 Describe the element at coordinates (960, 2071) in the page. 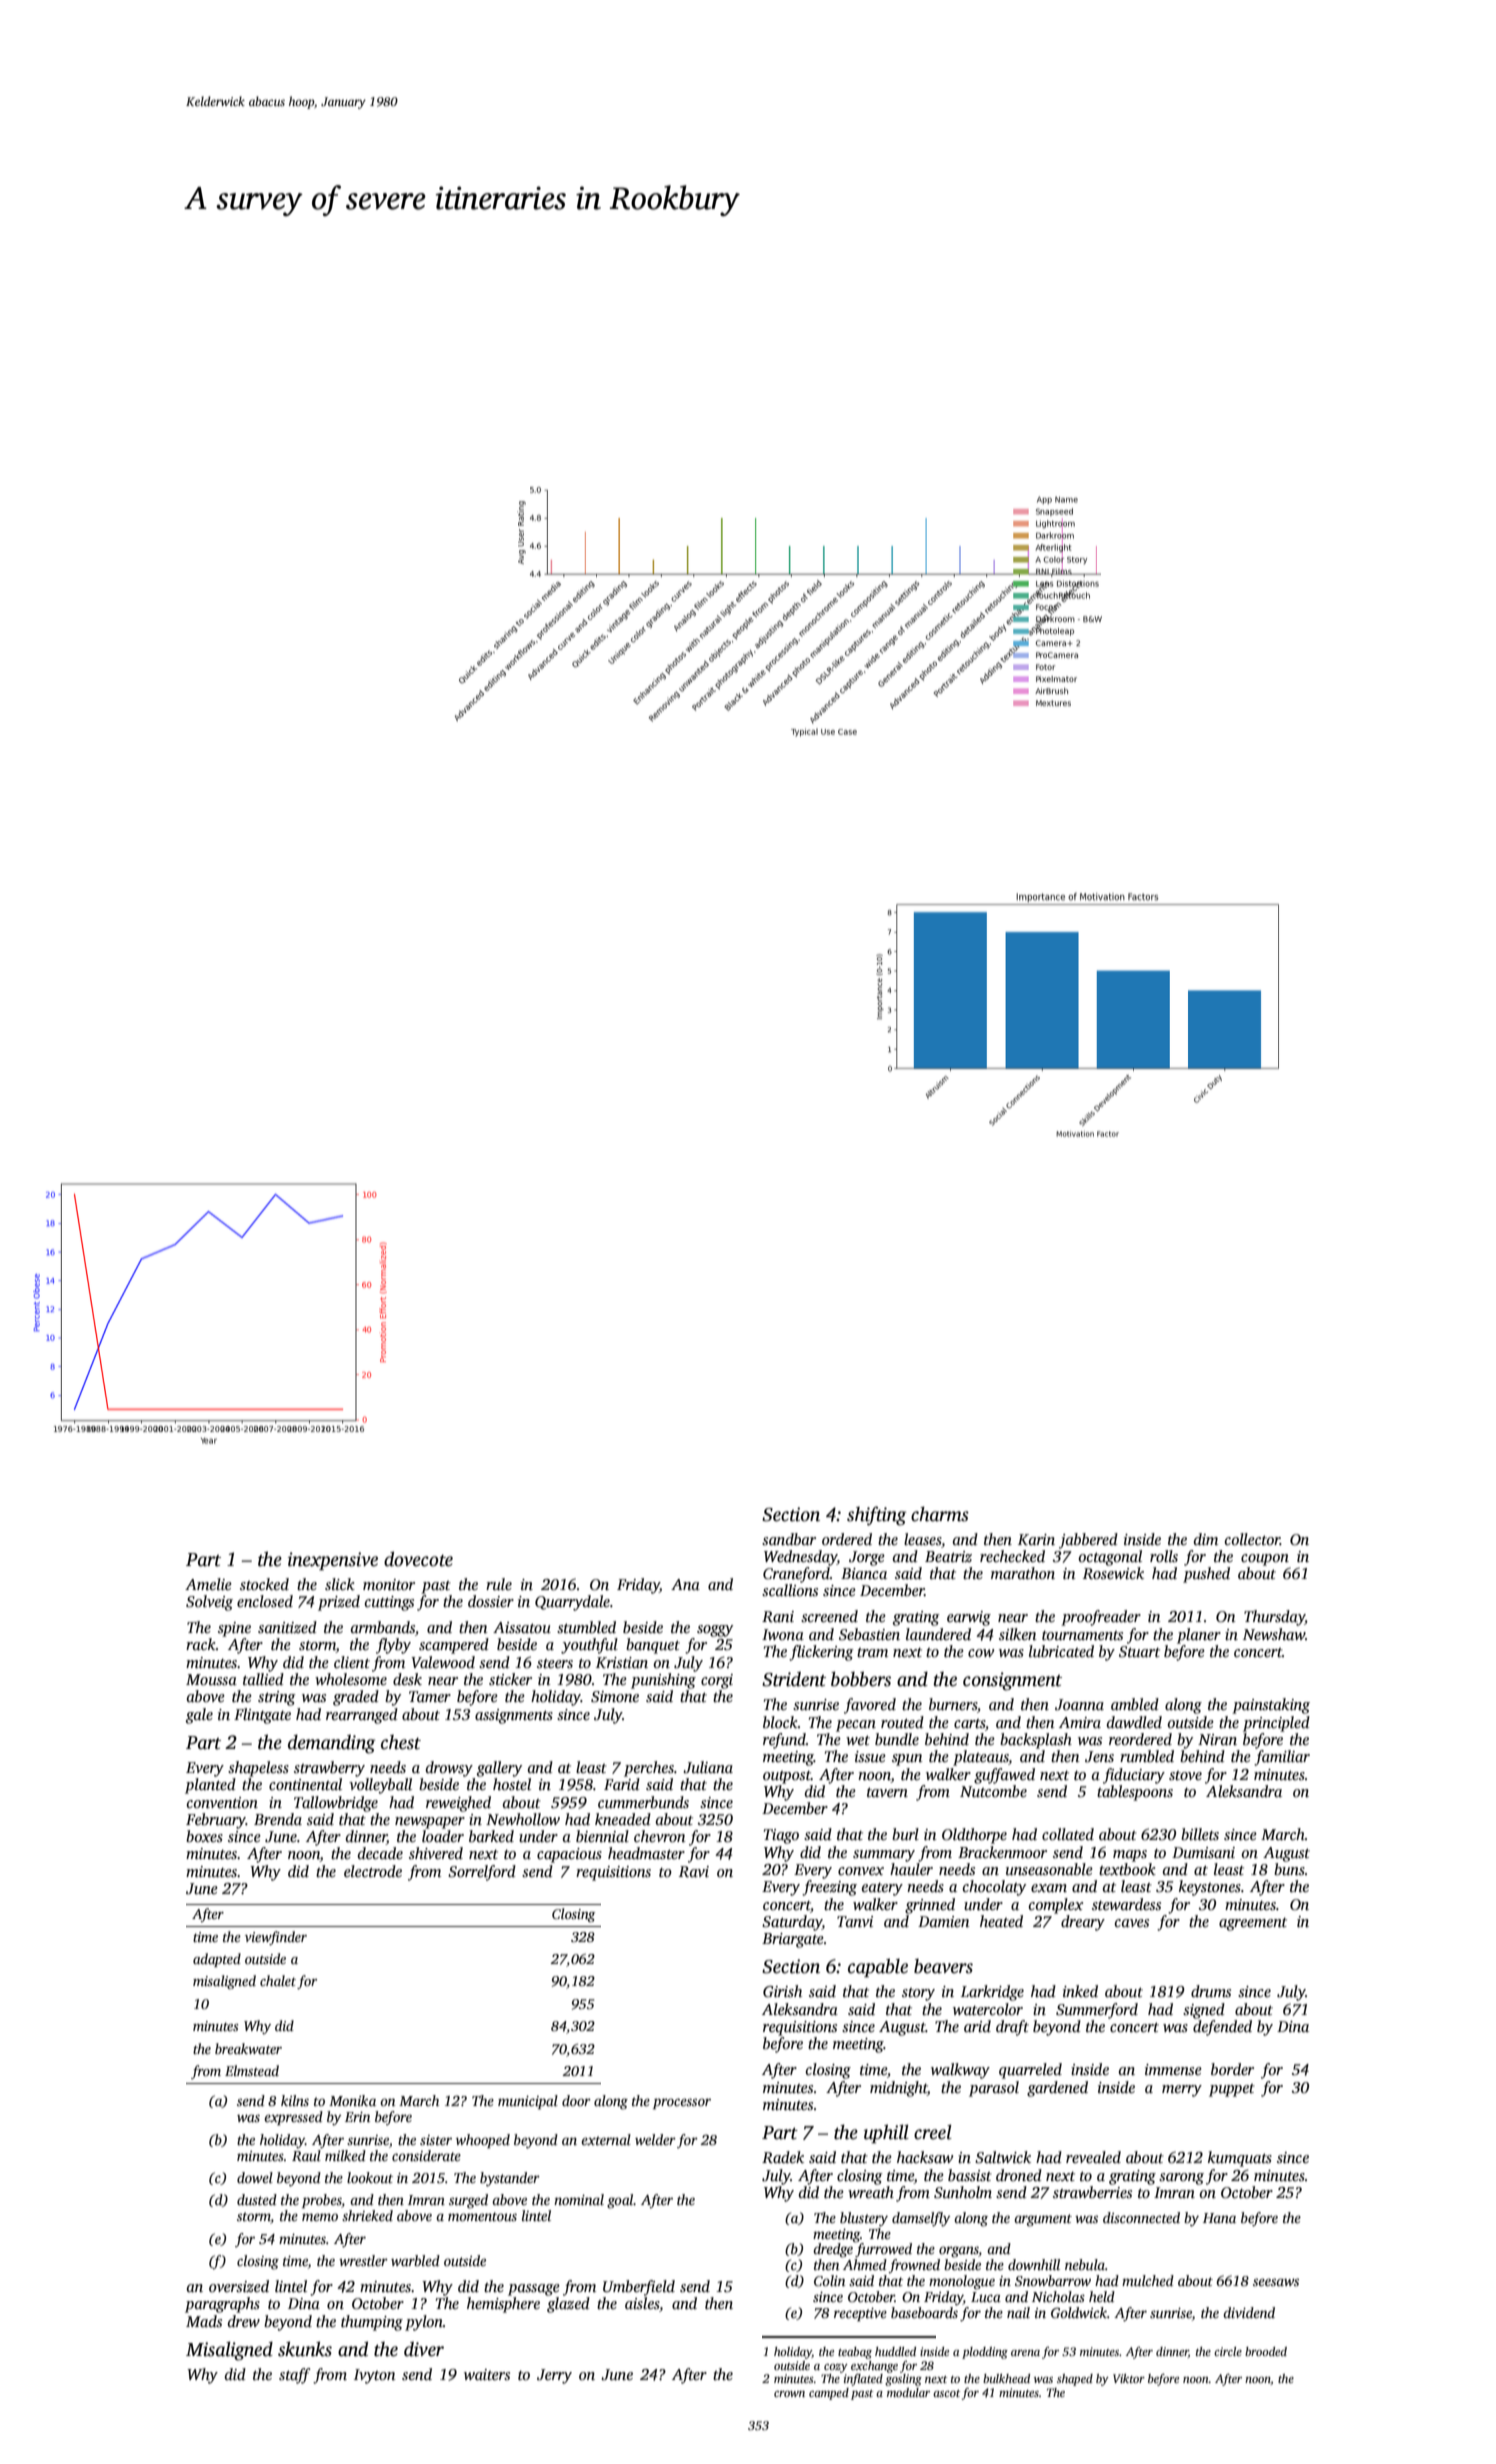

I see `walkway` at that location.
